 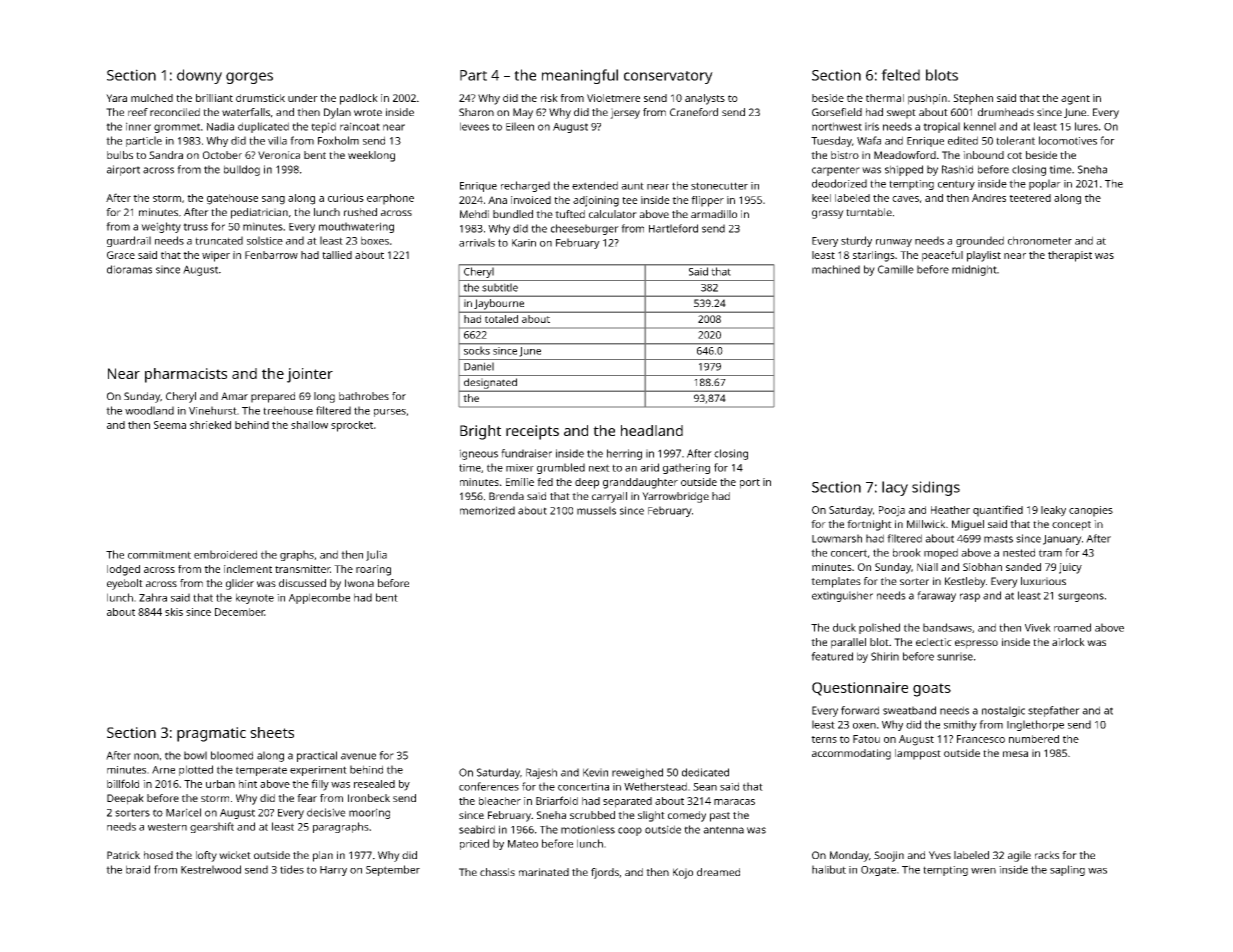 What do you see at coordinates (605, 873) in the screenshot?
I see `fjords` at bounding box center [605, 873].
